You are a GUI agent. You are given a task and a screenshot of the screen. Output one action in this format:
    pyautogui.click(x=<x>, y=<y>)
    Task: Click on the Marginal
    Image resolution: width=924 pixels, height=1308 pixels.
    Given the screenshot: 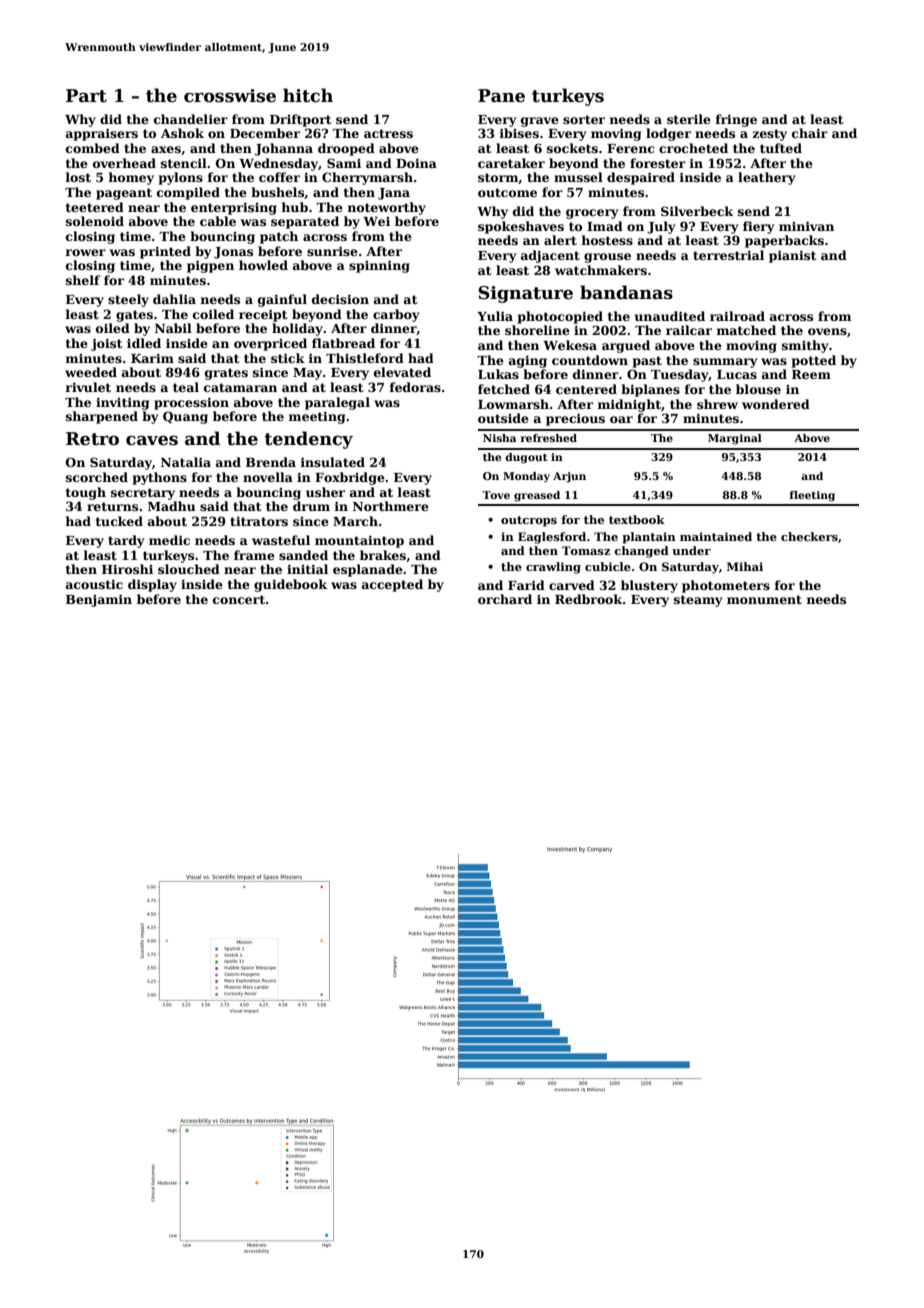 What is the action you would take?
    pyautogui.click(x=735, y=439)
